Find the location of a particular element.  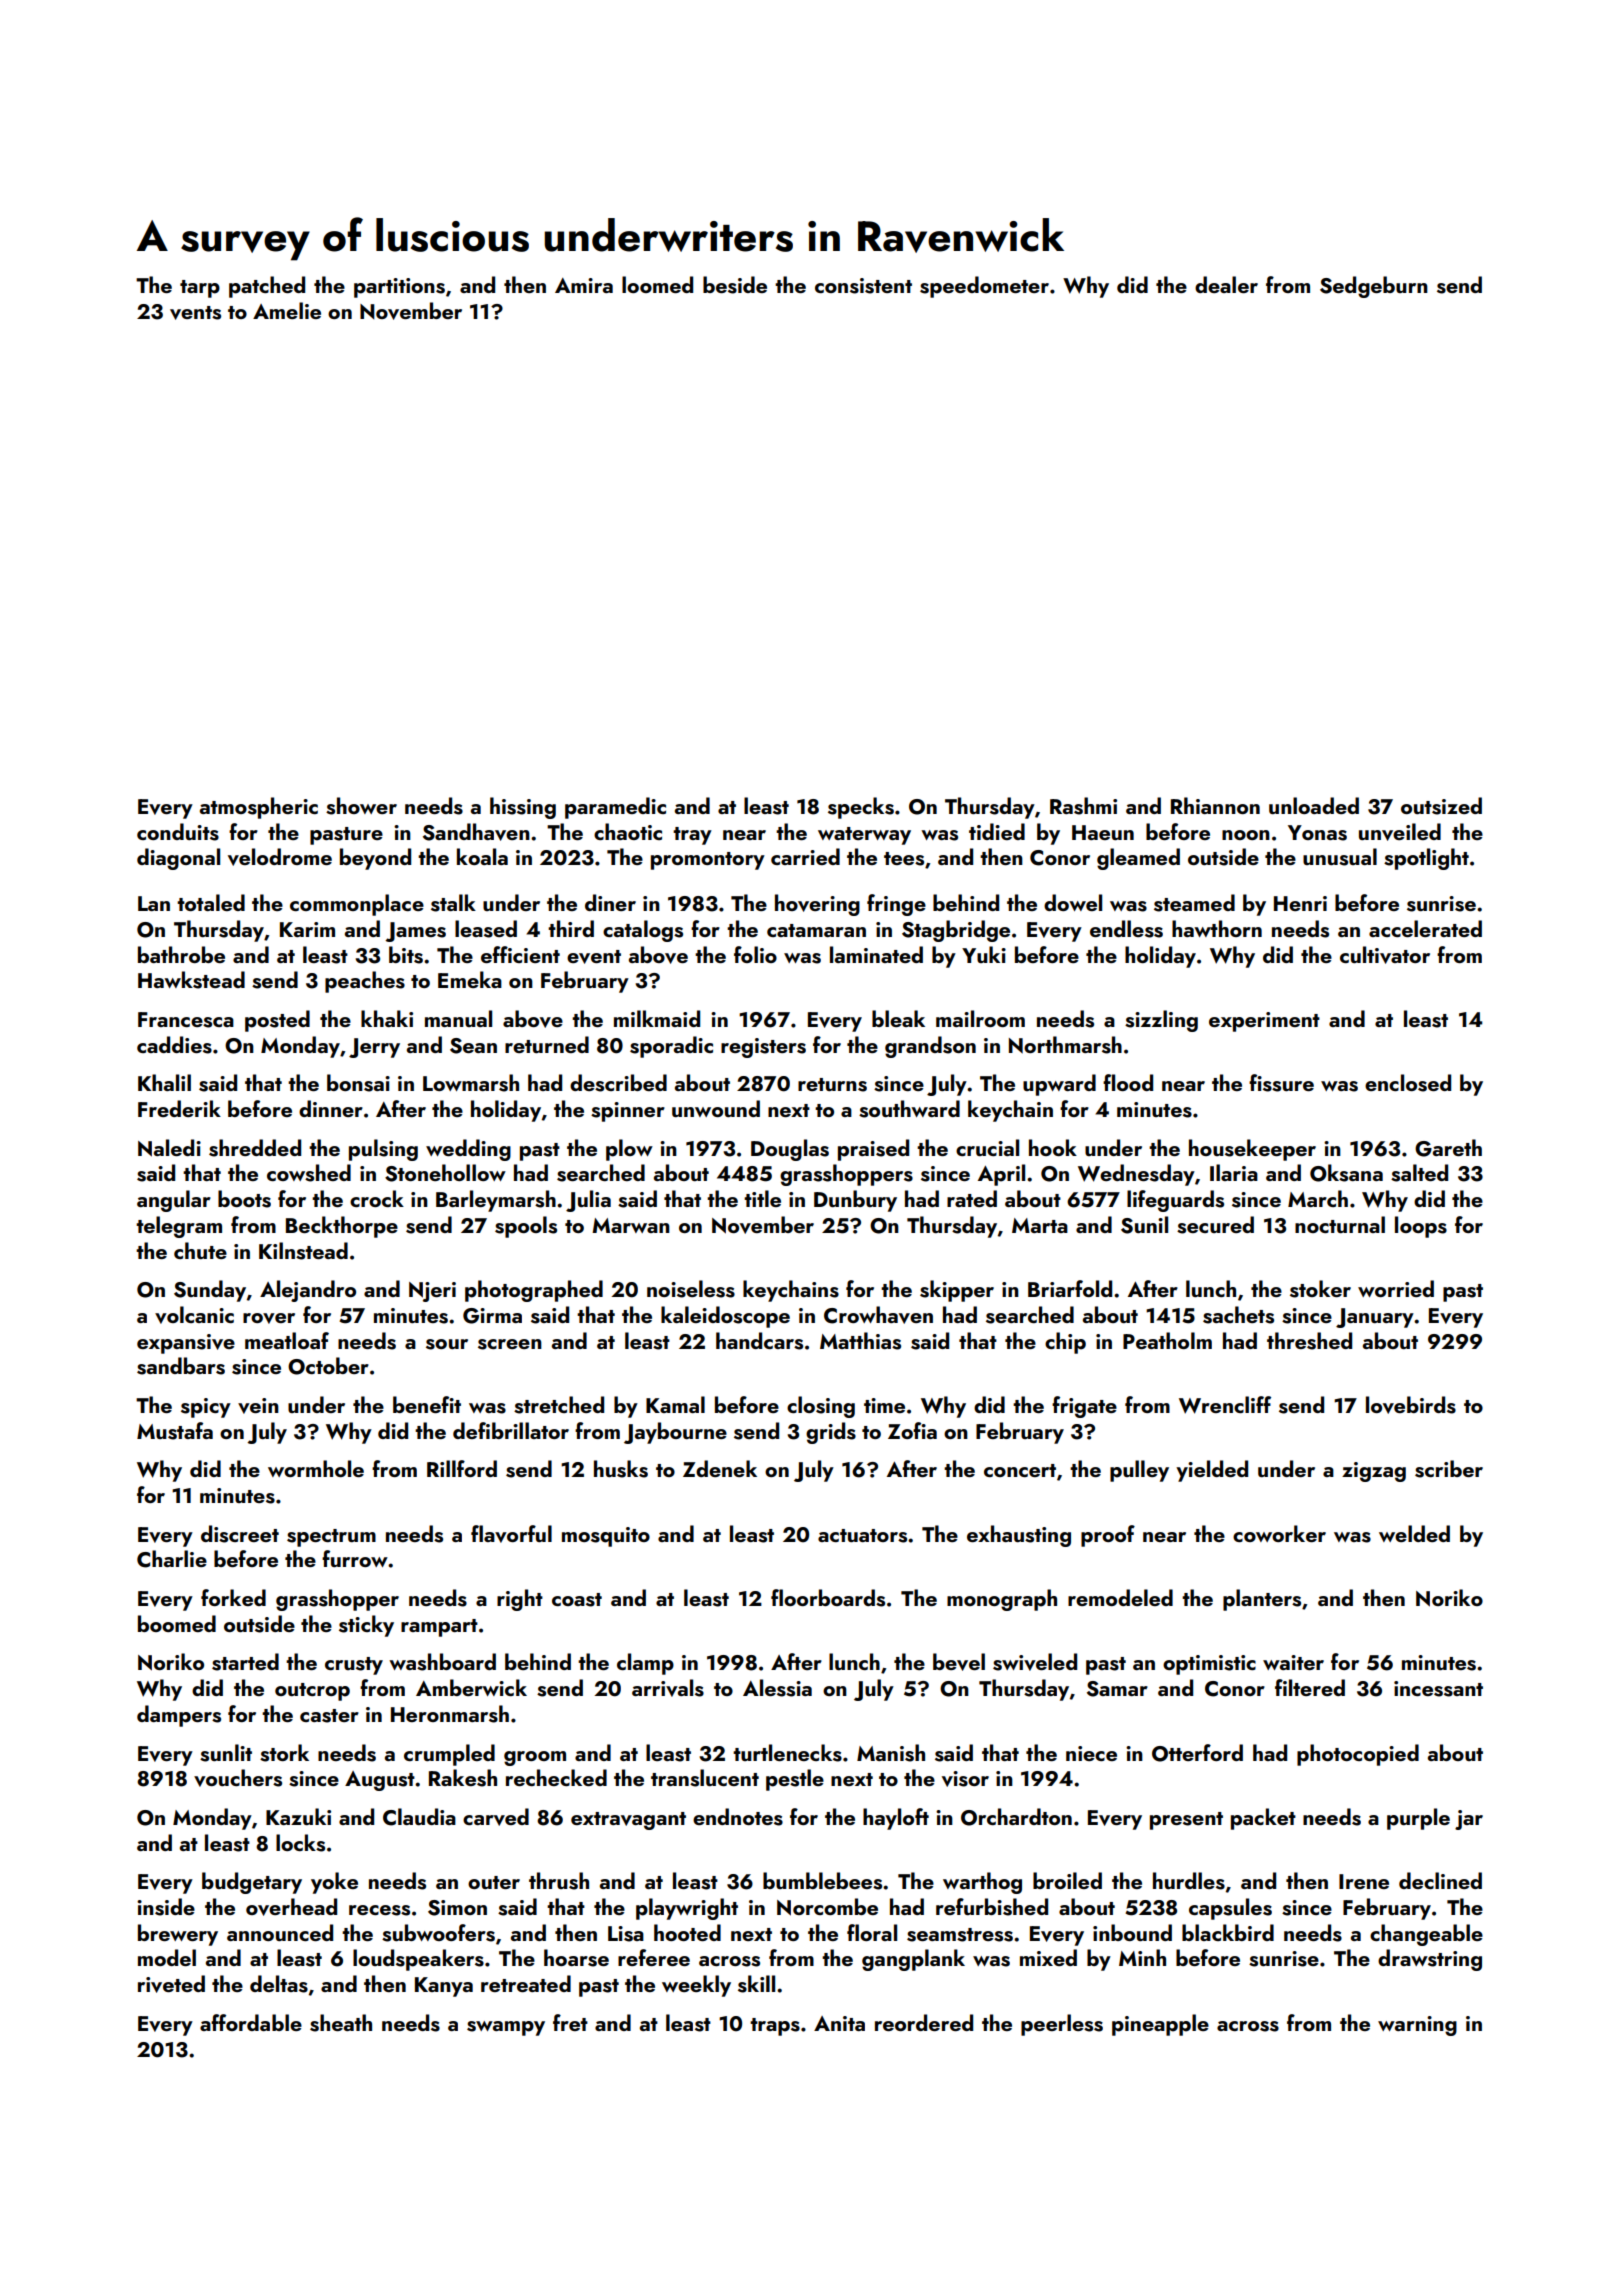

experiment is located at coordinates (1264, 1022).
